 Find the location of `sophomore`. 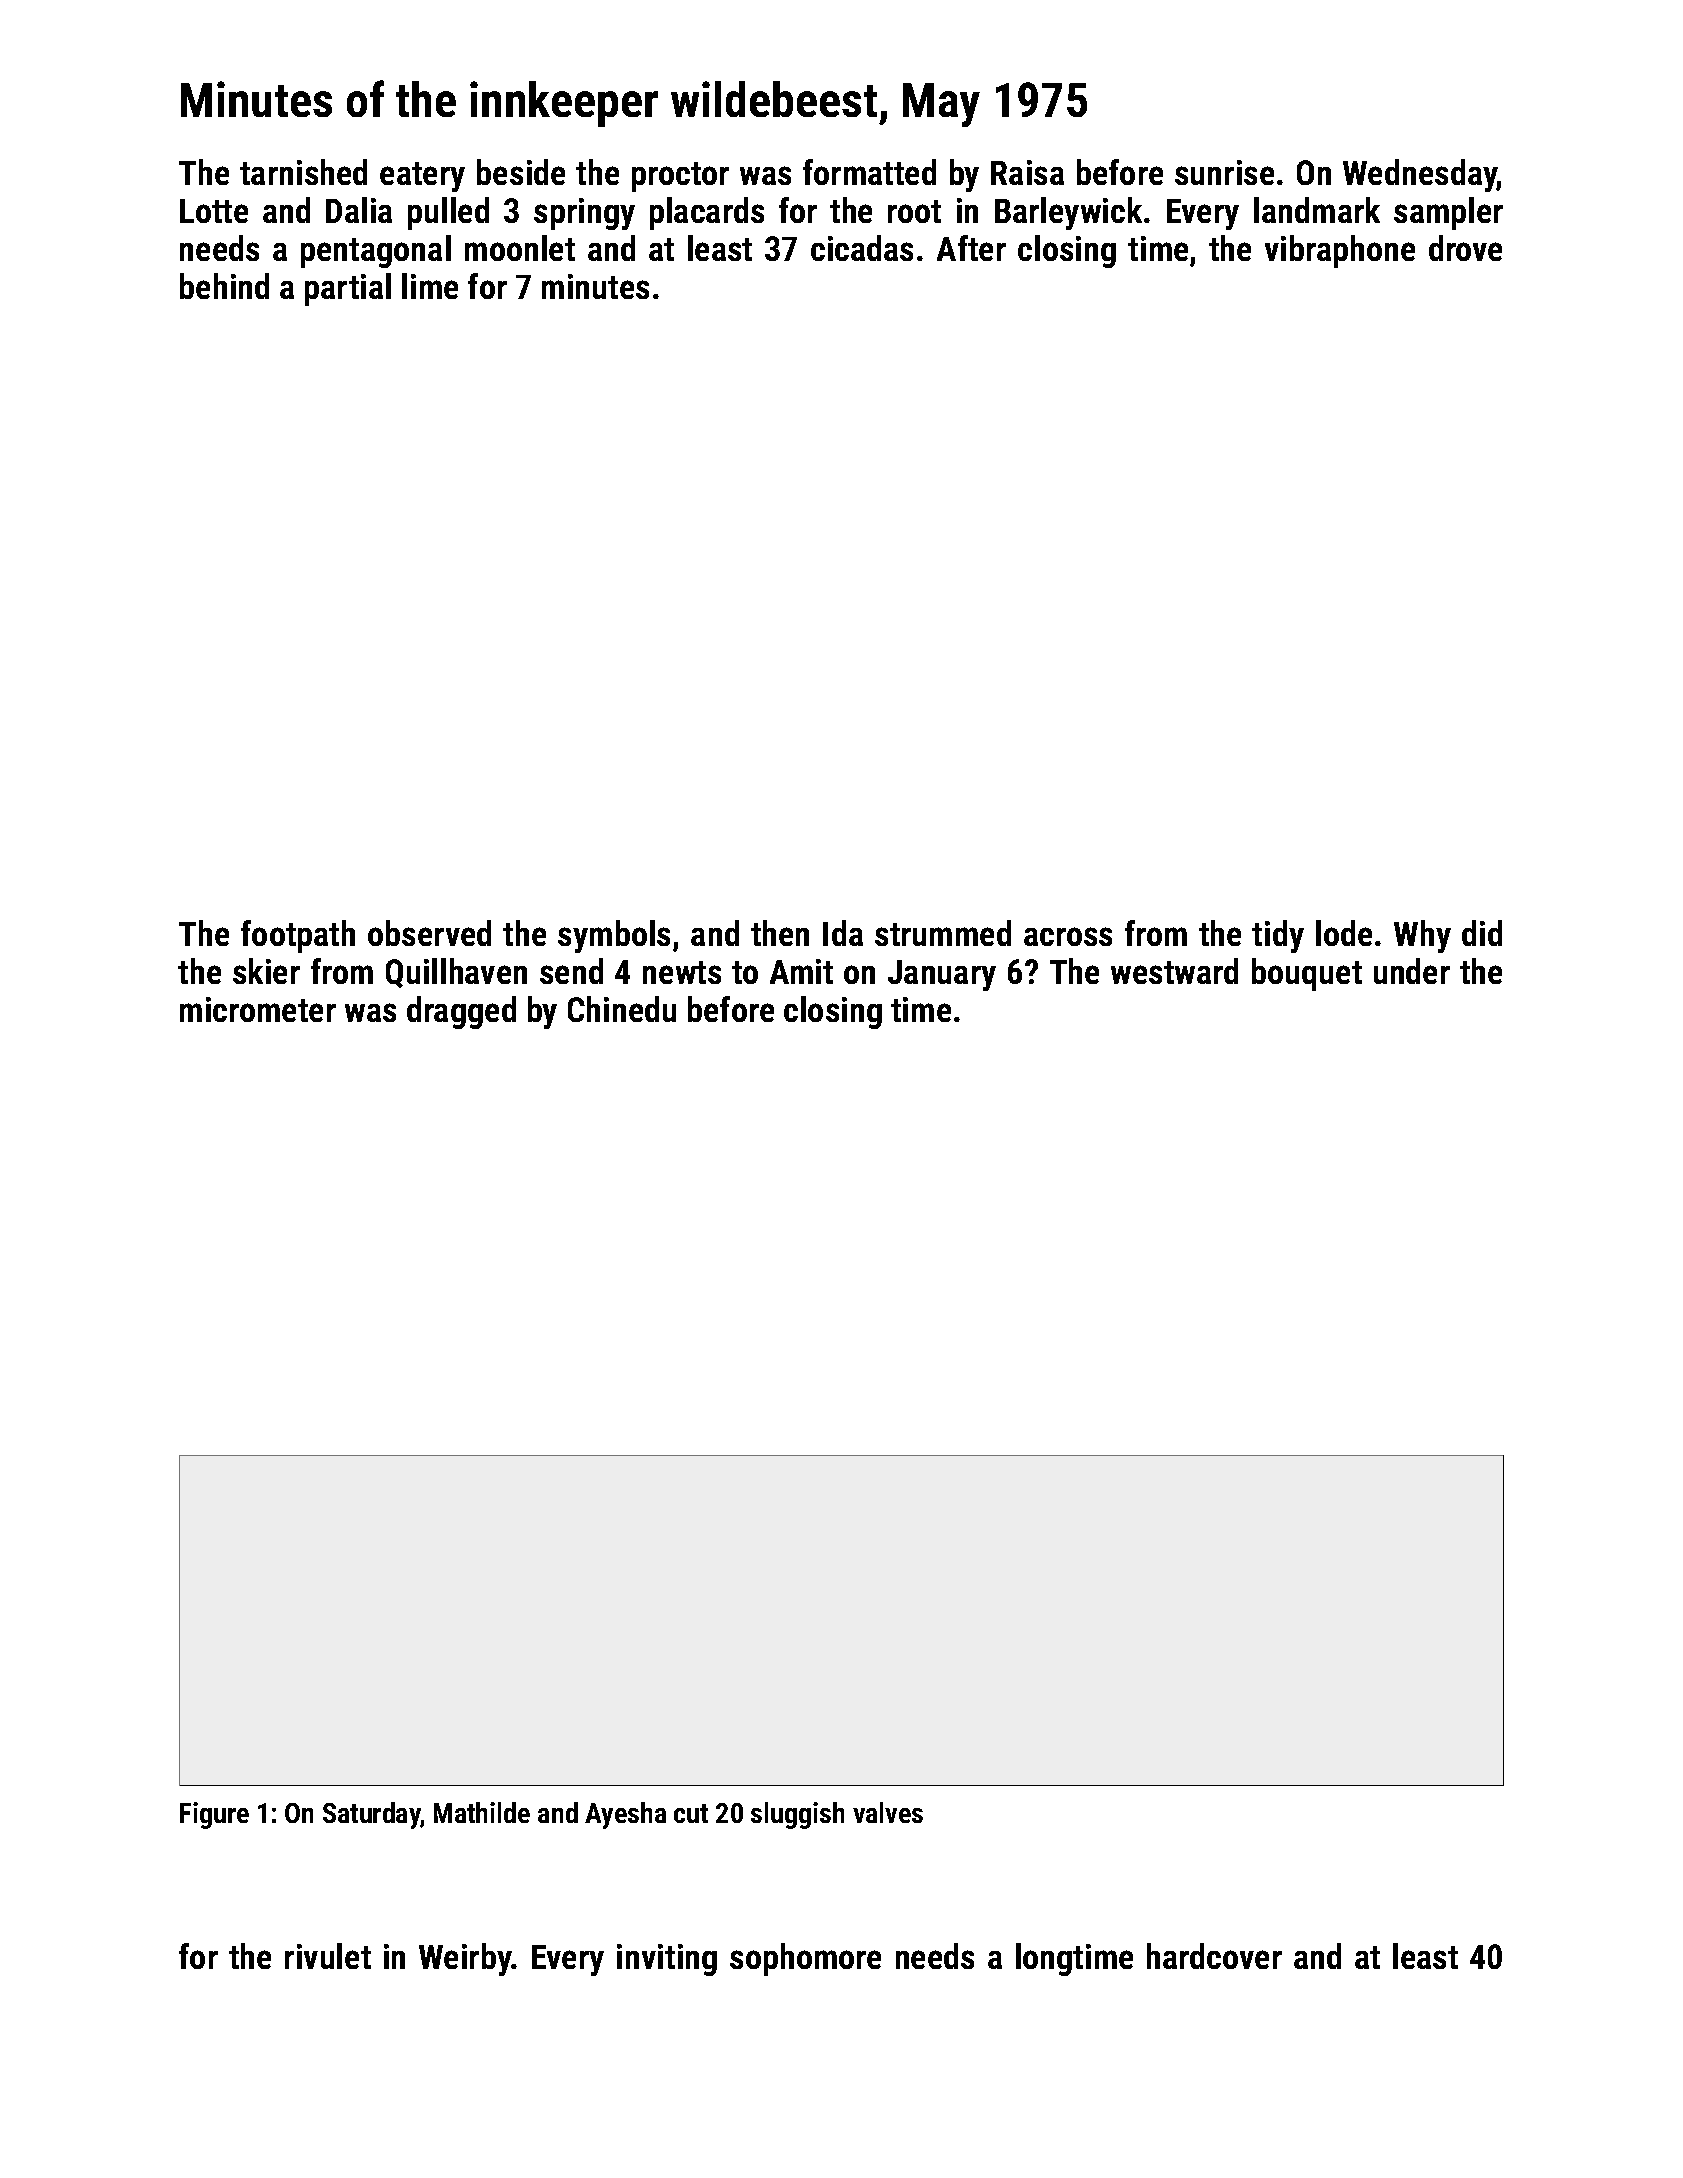

sophomore is located at coordinates (805, 1959).
